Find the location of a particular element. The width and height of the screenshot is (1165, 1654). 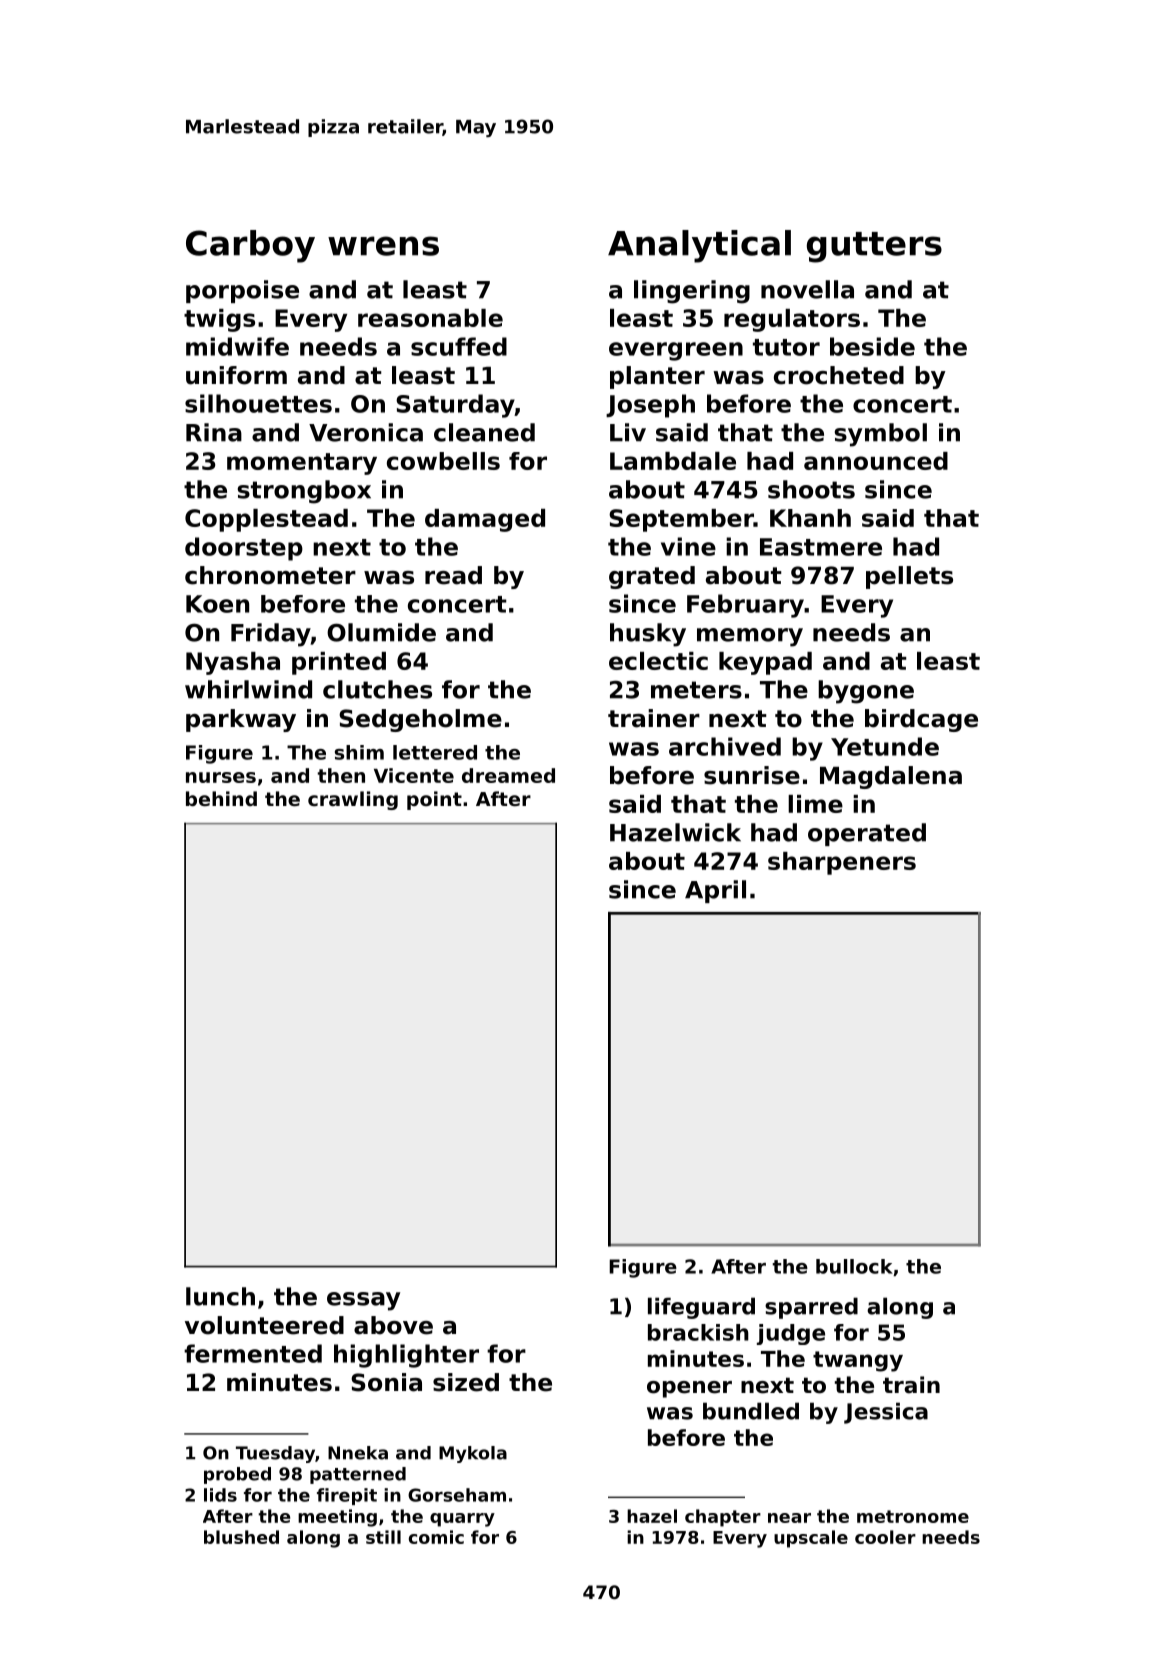

Carboy is located at coordinates (250, 246).
